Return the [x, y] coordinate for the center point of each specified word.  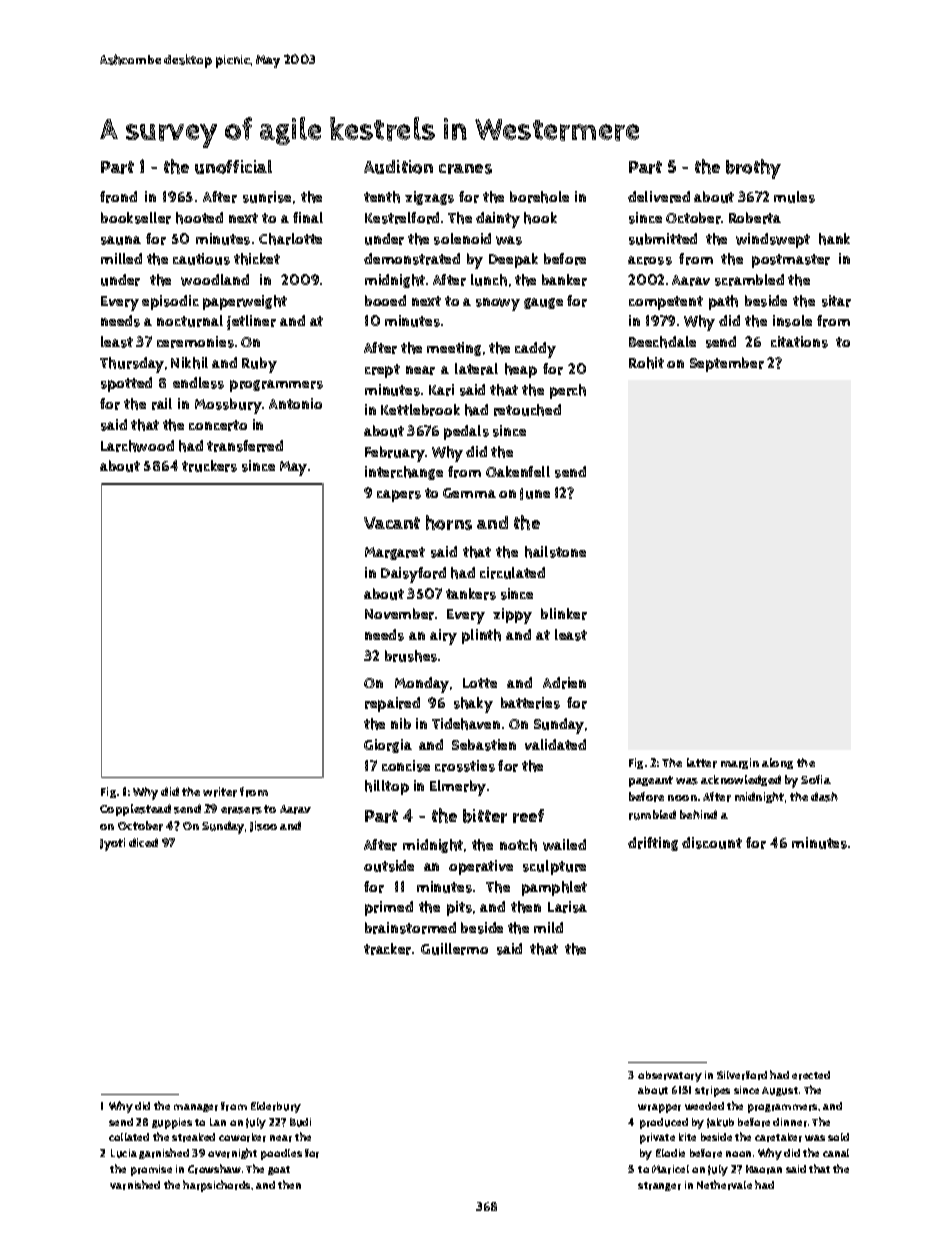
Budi [300, 1122]
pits [459, 908]
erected [811, 1075]
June [535, 494]
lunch [489, 280]
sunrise [267, 197]
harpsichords [216, 1186]
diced [143, 842]
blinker [564, 614]
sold [838, 1137]
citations [799, 342]
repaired [392, 704]
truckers [209, 466]
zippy [512, 616]
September [727, 364]
